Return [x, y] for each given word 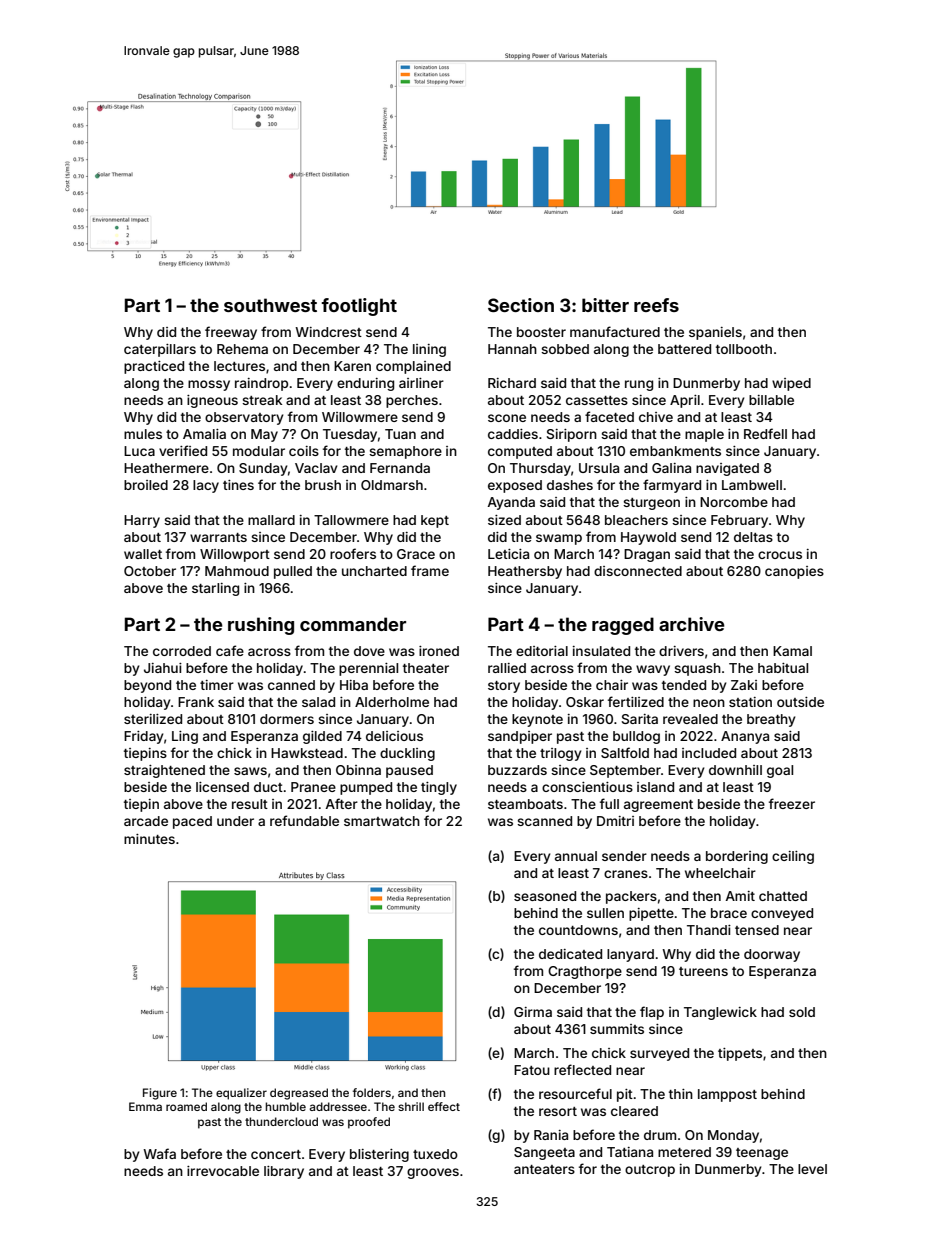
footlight [359, 307]
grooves [433, 1173]
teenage [762, 1154]
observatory [244, 418]
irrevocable [223, 1171]
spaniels [715, 333]
